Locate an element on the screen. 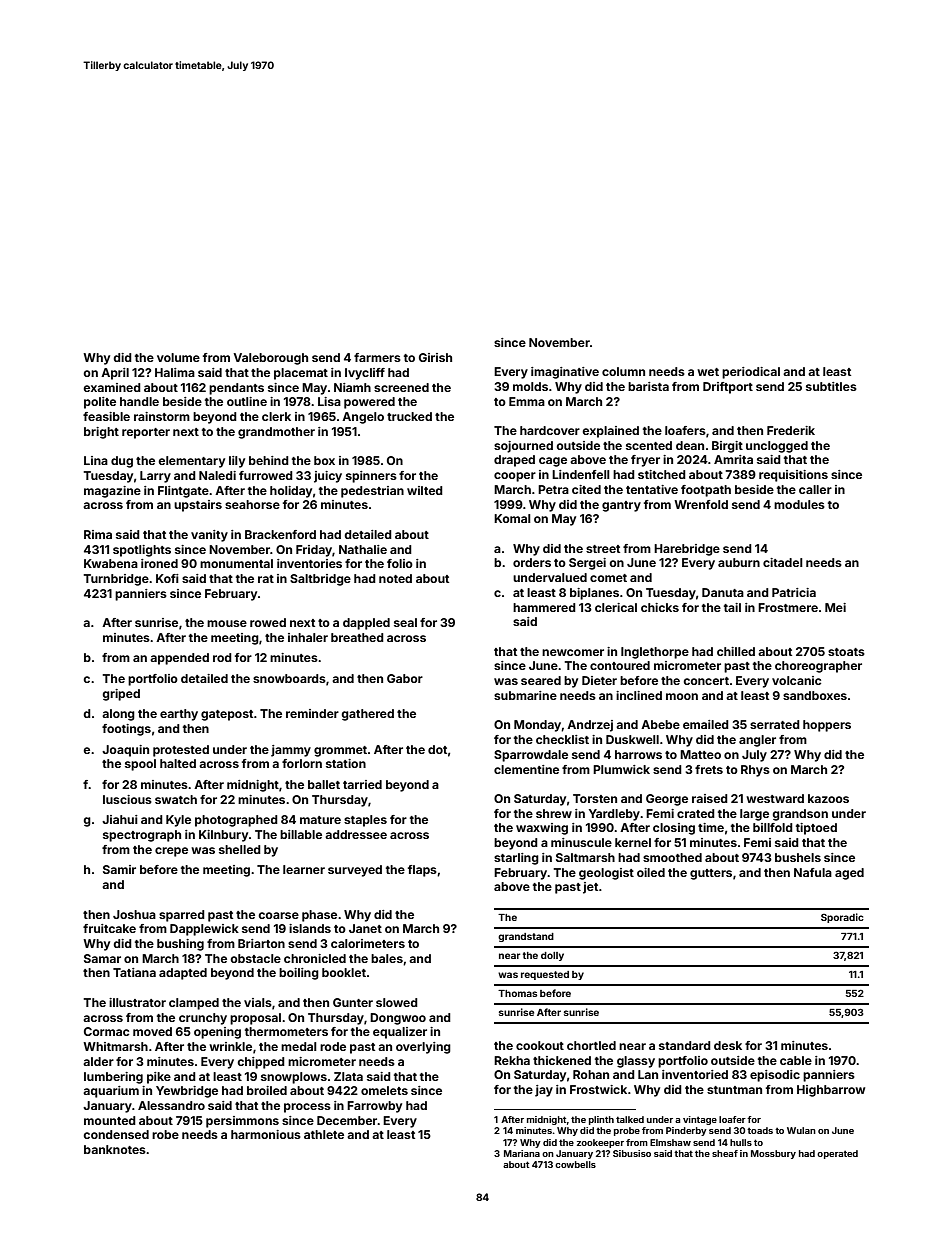 The height and width of the screenshot is (1233, 952). banknotes is located at coordinates (115, 1149).
